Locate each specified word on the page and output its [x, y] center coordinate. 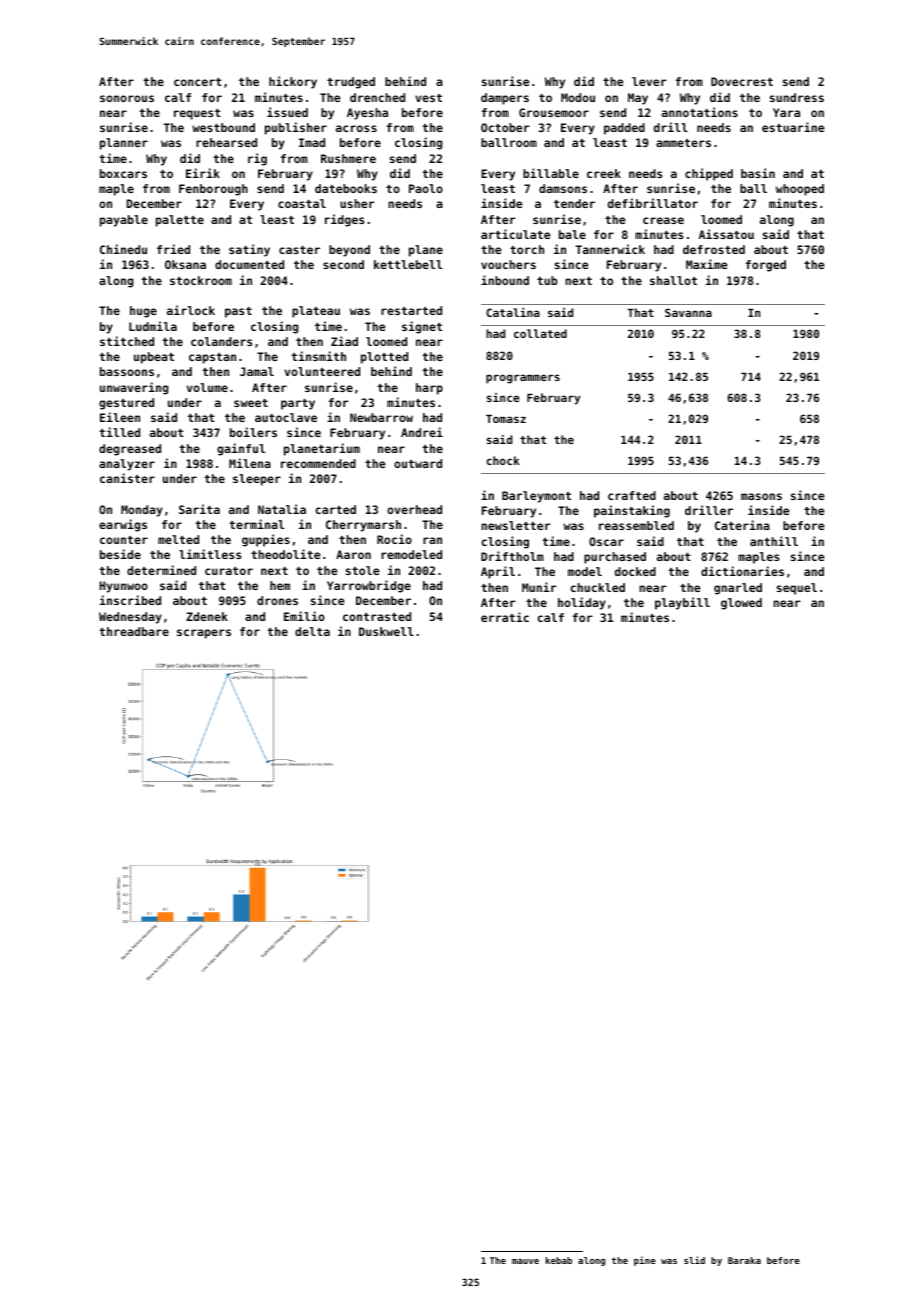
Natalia [282, 509]
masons [761, 496]
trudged [351, 83]
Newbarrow [381, 417]
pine [645, 1261]
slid [694, 1260]
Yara [786, 112]
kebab [559, 1260]
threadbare [134, 631]
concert [198, 82]
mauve [525, 1261]
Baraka [744, 1260]
